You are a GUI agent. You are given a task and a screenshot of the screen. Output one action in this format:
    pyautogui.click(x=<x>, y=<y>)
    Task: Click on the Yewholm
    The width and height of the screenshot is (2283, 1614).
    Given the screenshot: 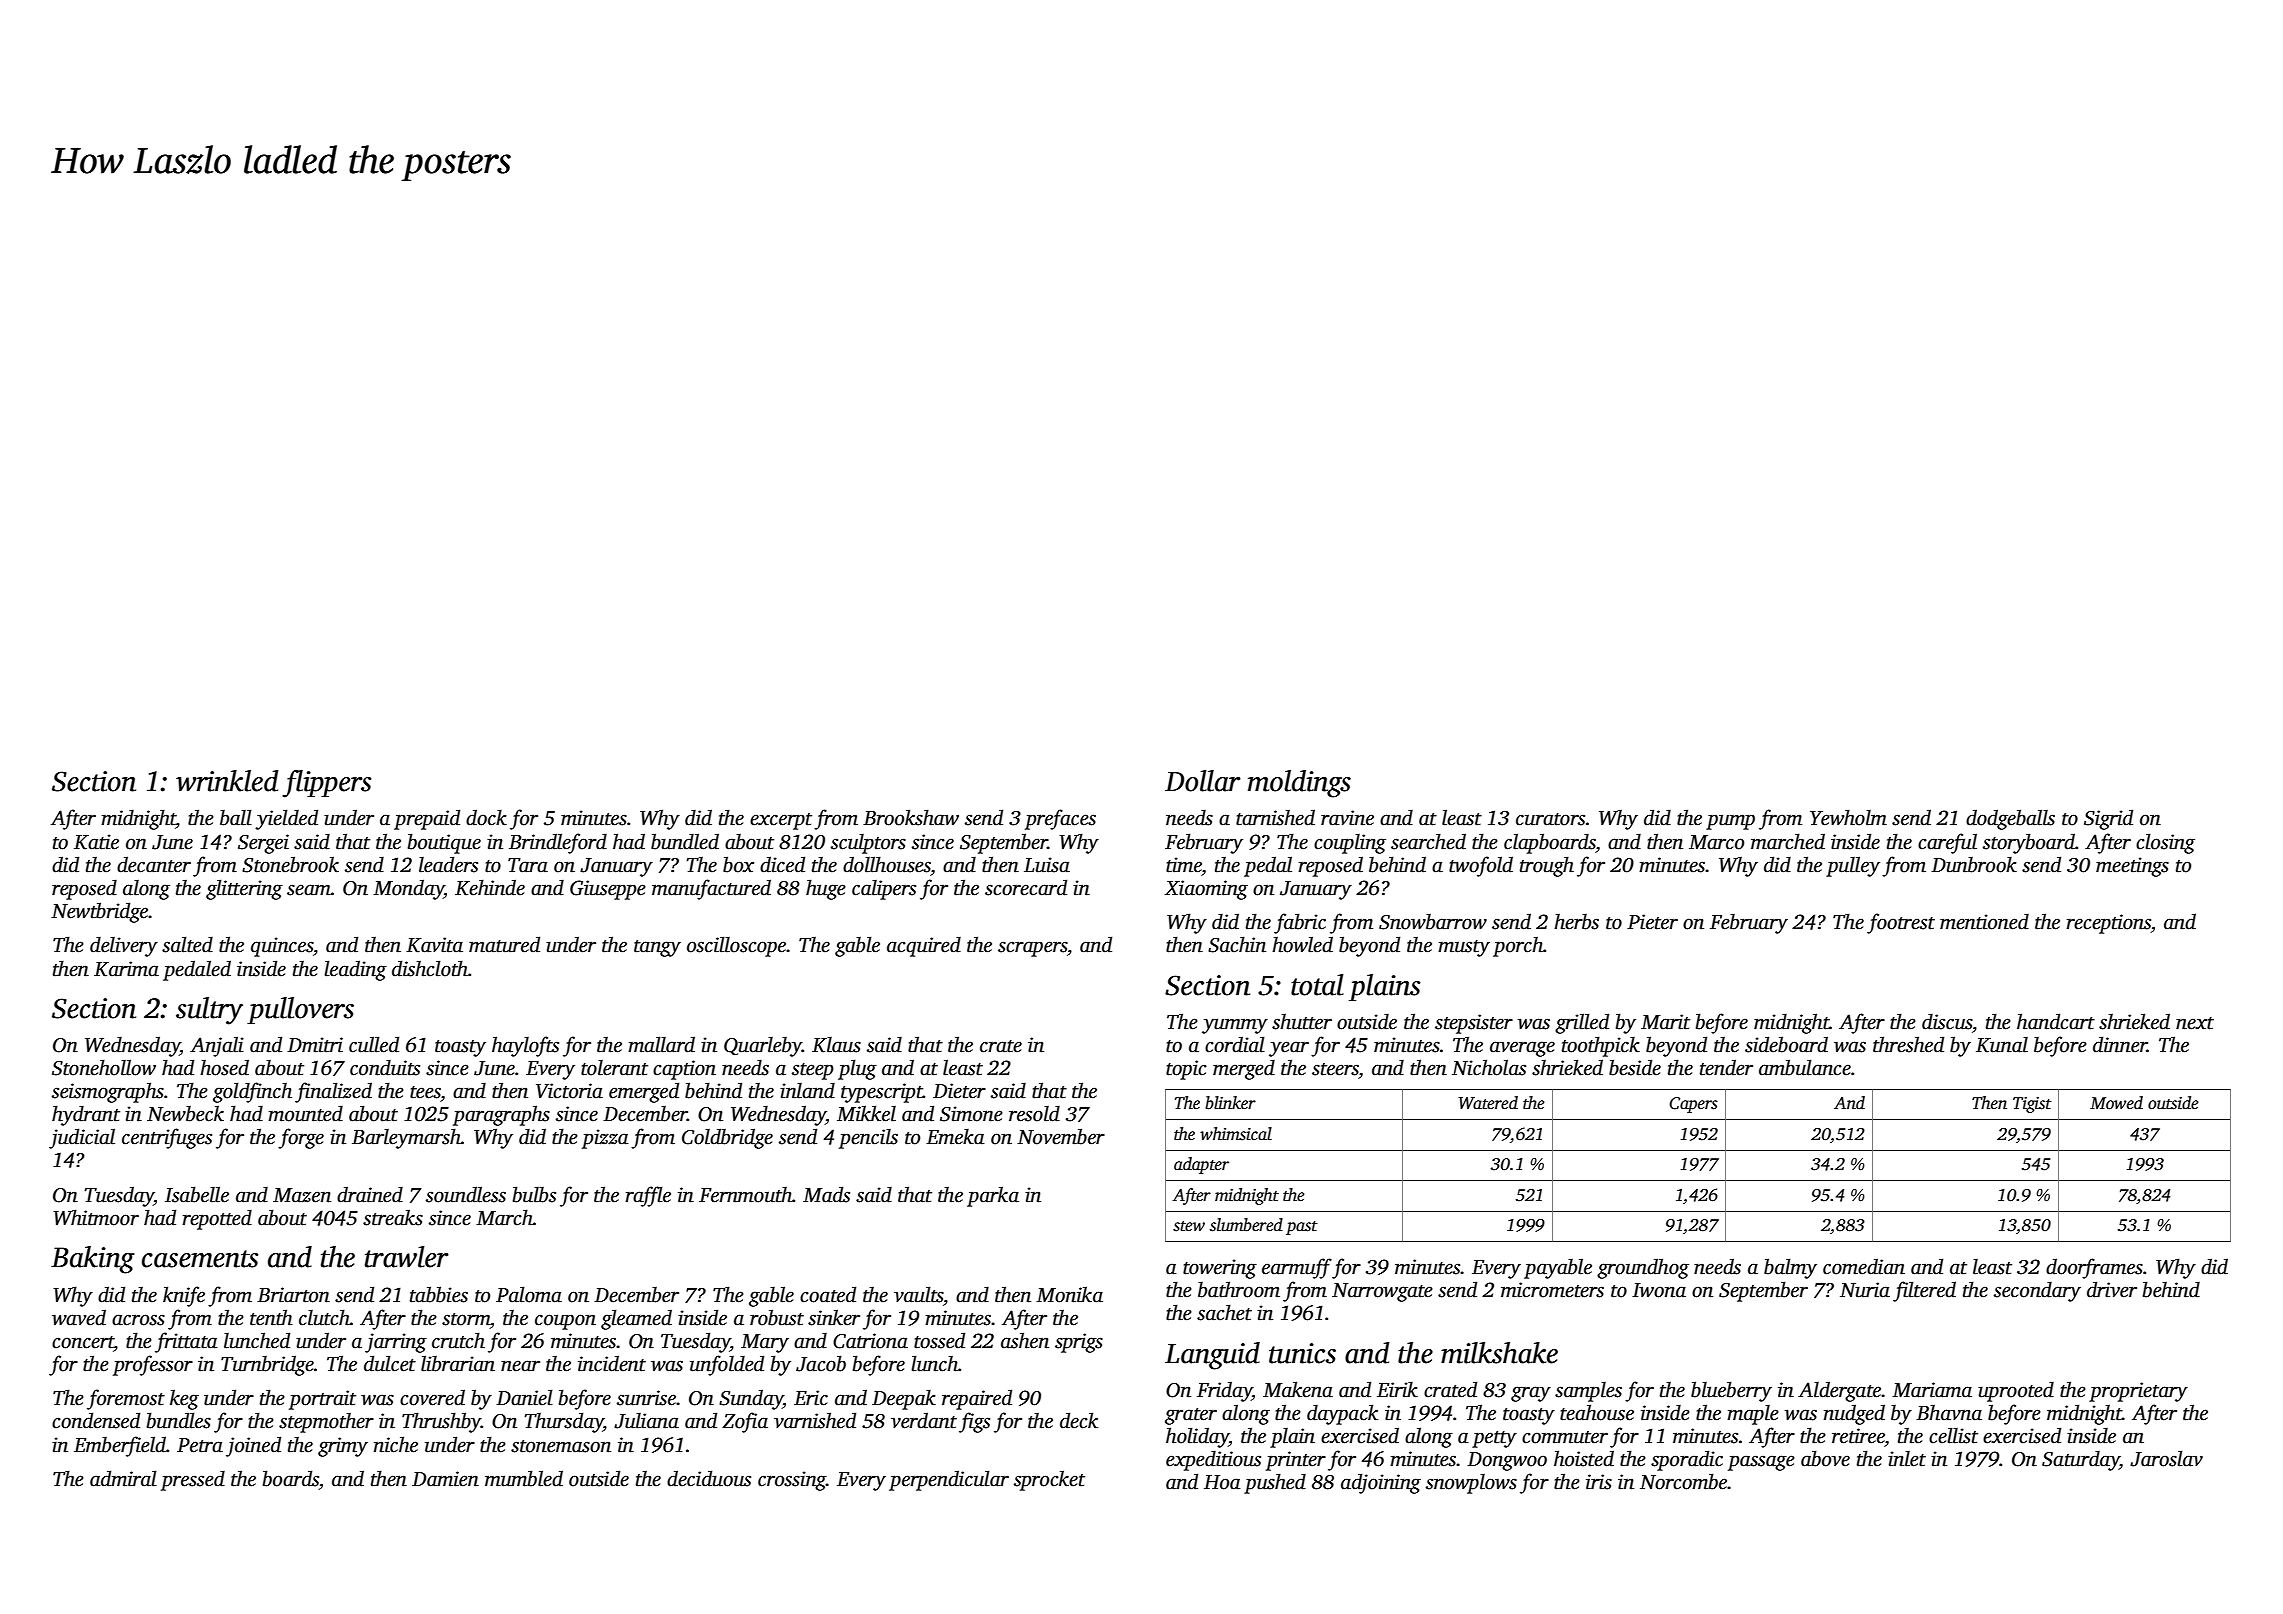 What is the action you would take?
    pyautogui.click(x=1848, y=817)
